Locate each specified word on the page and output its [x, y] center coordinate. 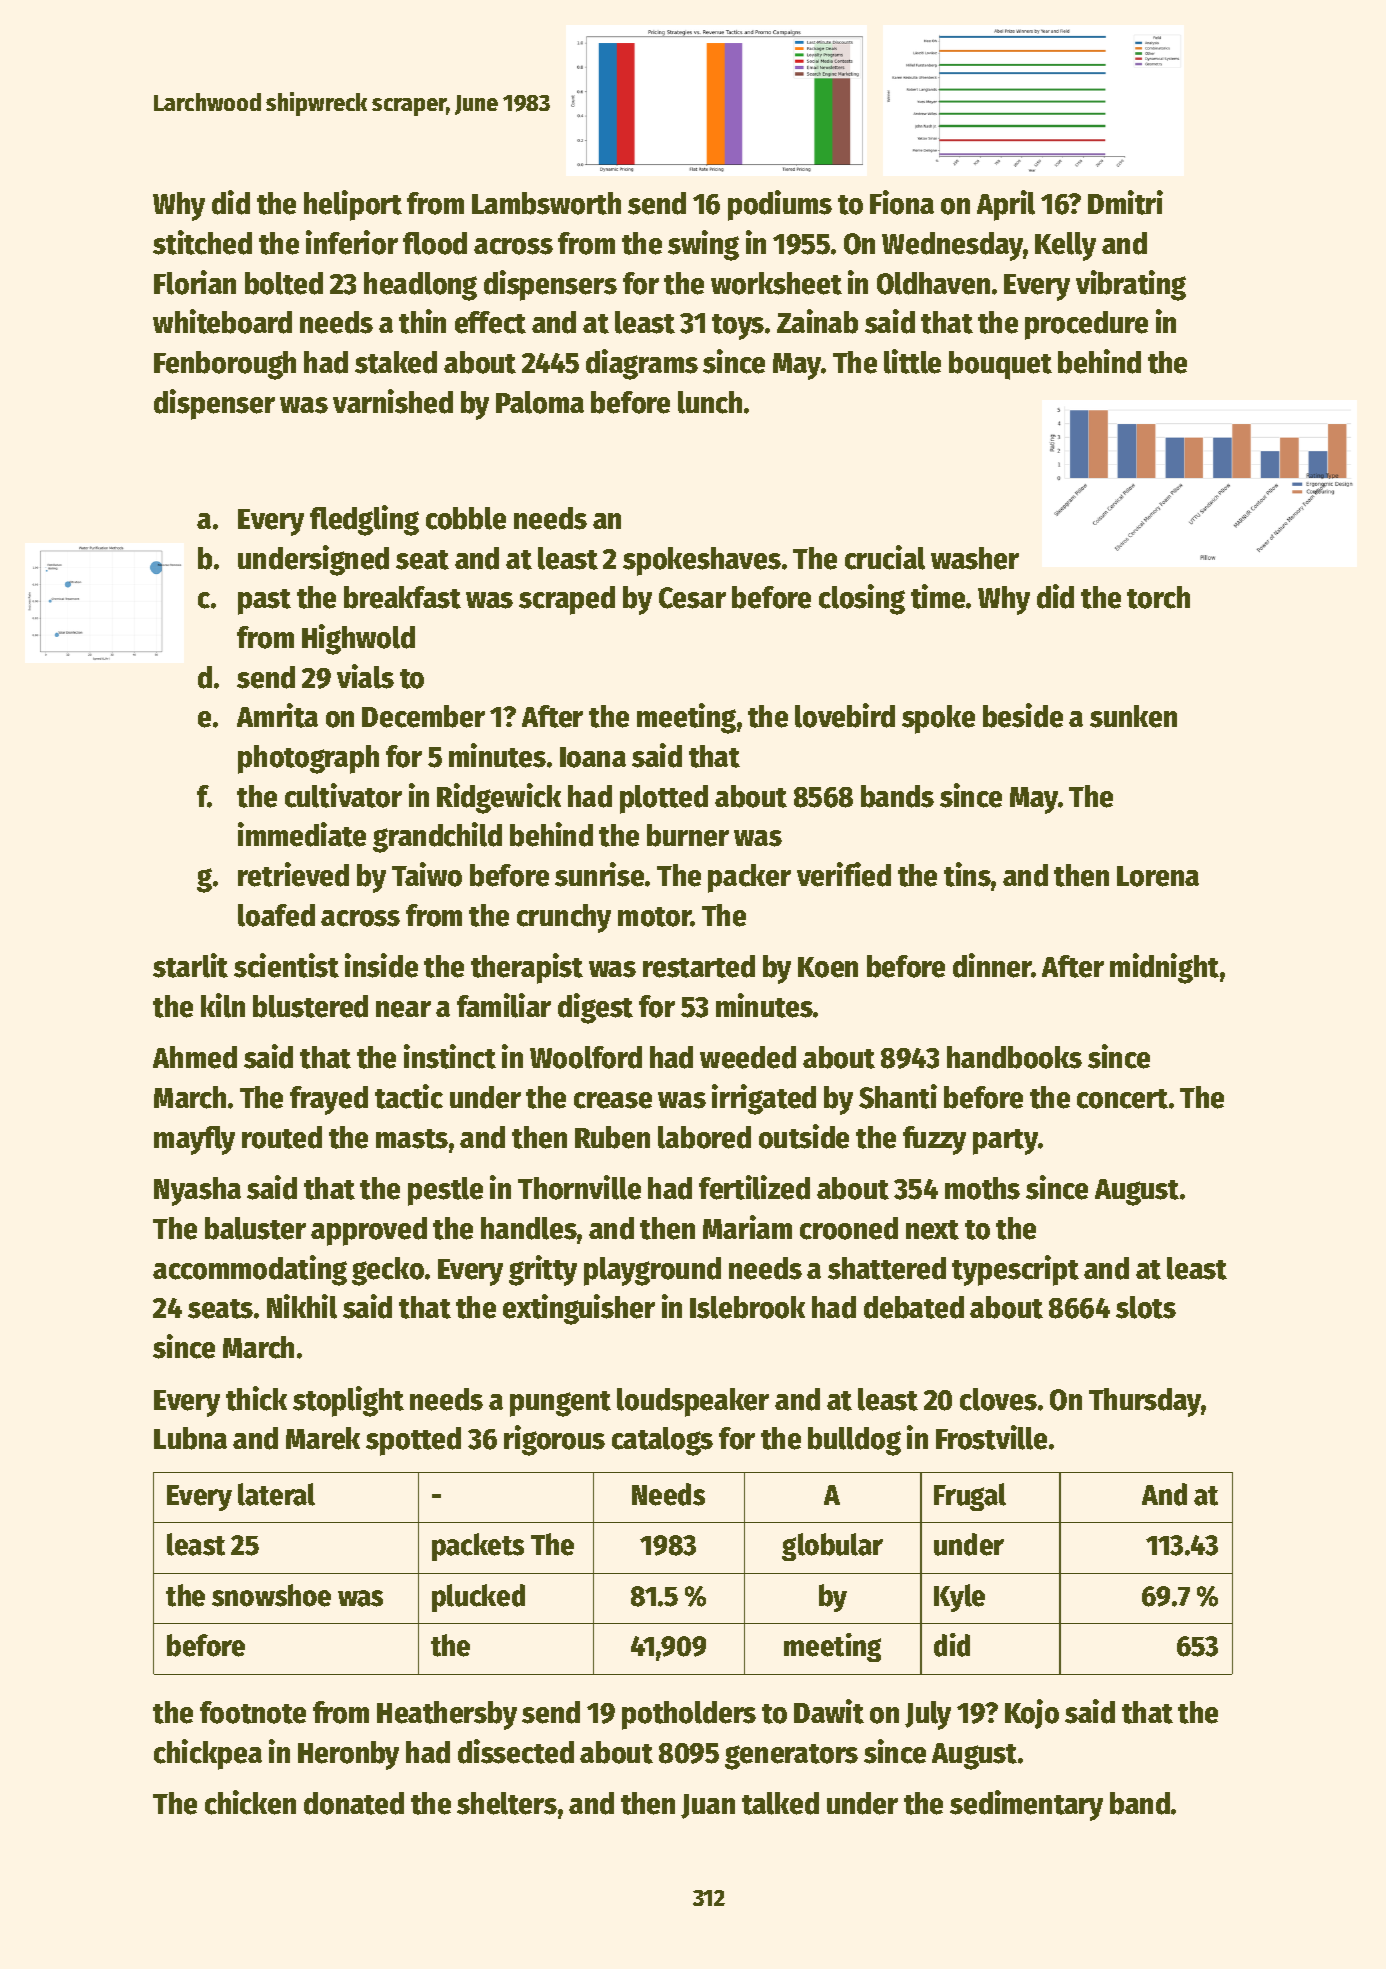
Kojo [1032, 1714]
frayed [329, 1100]
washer [975, 558]
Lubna [190, 1438]
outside [804, 1136]
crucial [885, 557]
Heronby [348, 1755]
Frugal [970, 1497]
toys [738, 327]
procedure [1086, 325]
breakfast [402, 597]
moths [982, 1188]
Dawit [829, 1711]
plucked [478, 1598]
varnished [393, 401]
